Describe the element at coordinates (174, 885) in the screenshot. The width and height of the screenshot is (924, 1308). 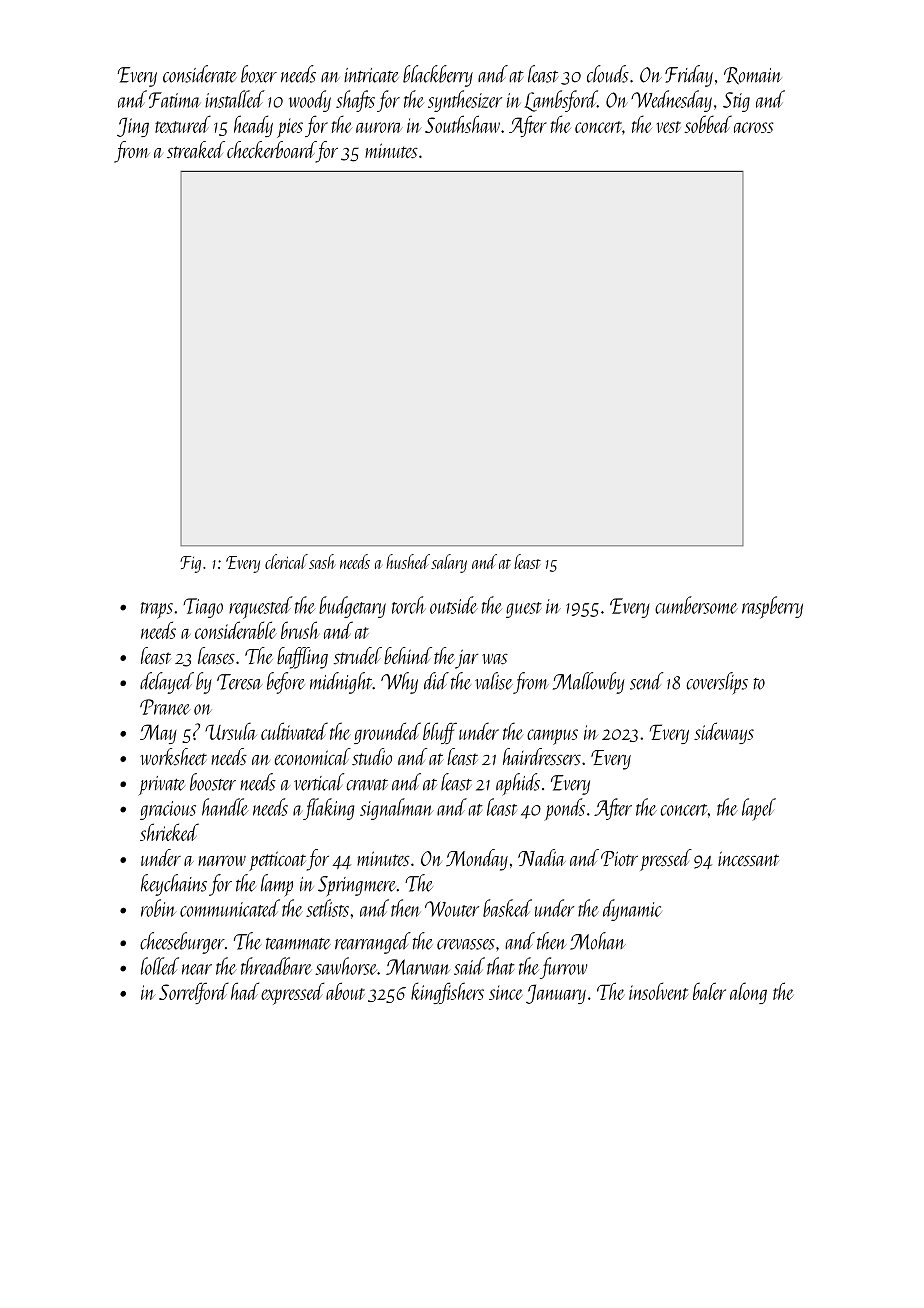
I see `keychains` at that location.
